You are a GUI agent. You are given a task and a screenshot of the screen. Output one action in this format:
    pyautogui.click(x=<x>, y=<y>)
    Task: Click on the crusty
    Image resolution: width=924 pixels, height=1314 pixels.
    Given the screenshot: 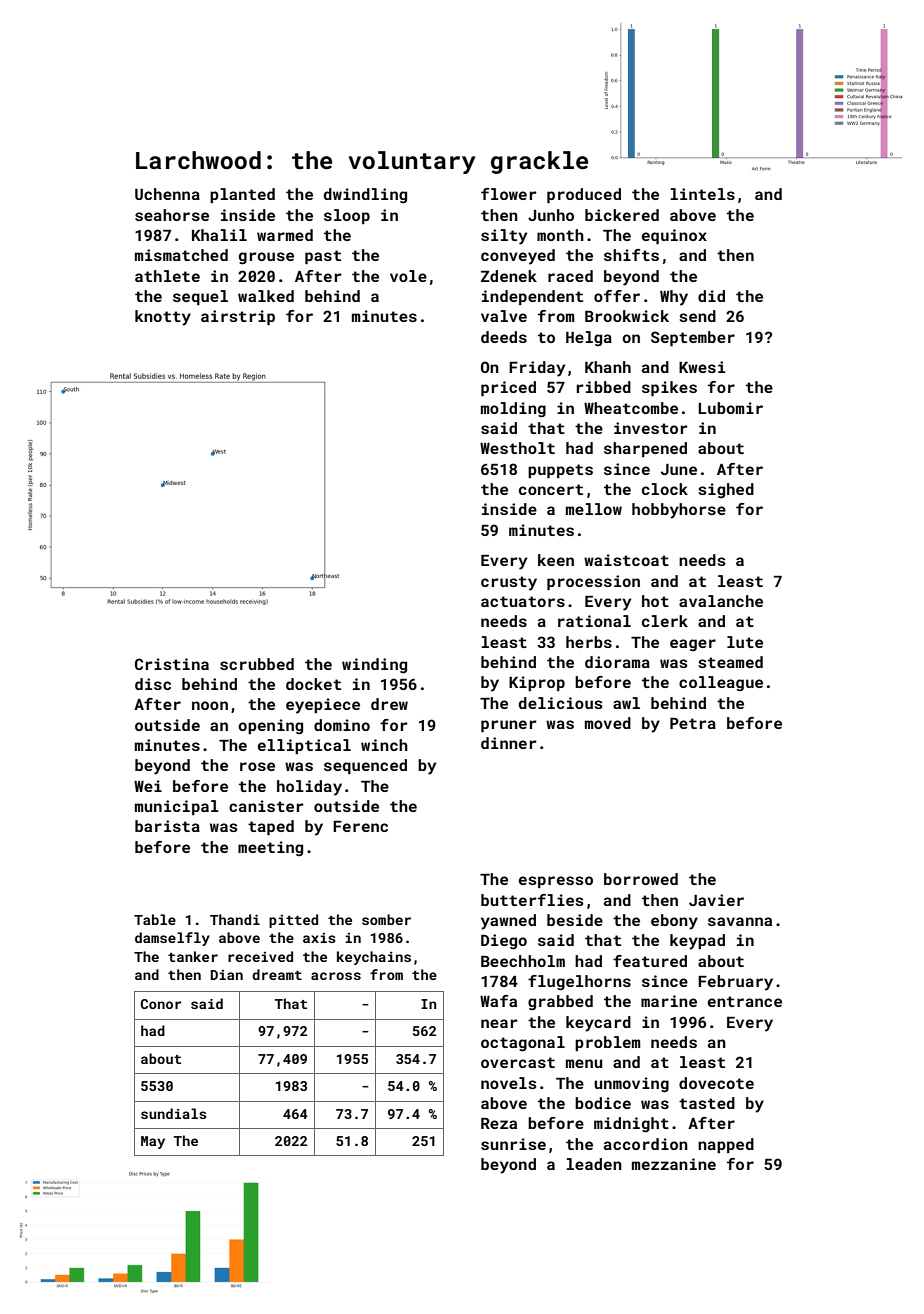 What is the action you would take?
    pyautogui.click(x=509, y=583)
